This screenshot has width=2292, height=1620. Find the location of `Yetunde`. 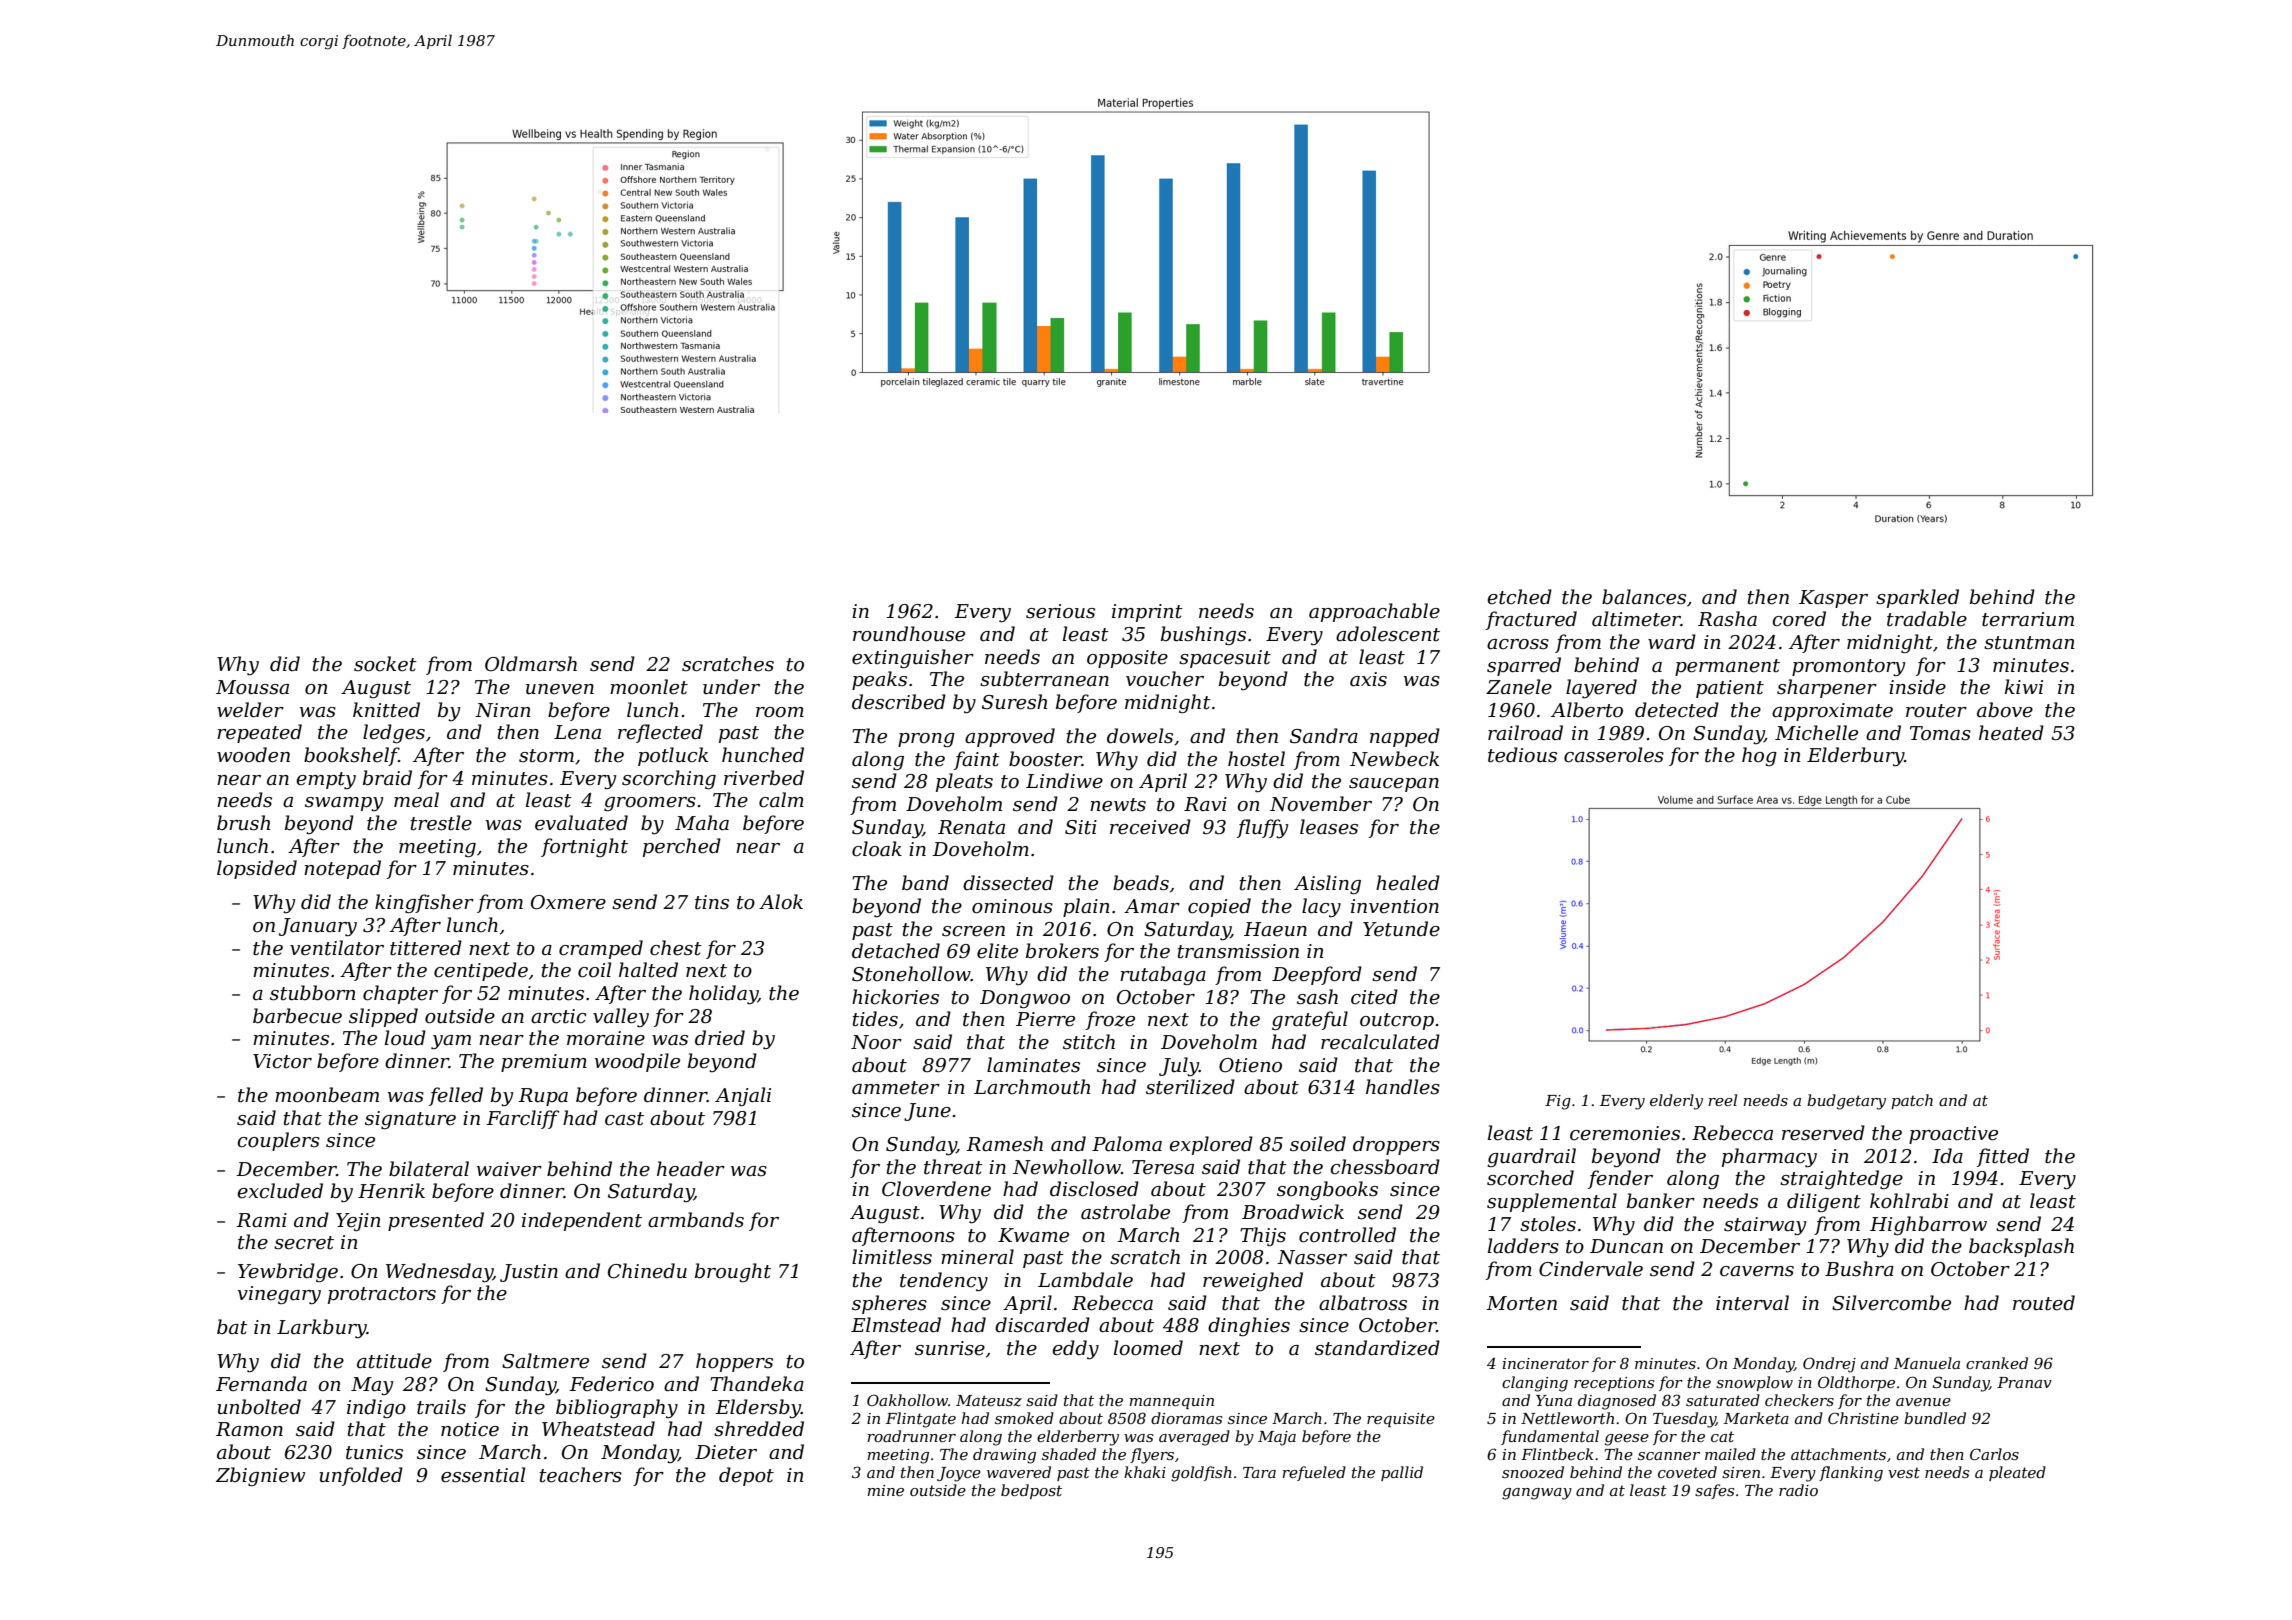

Yetunde is located at coordinates (1401, 929).
